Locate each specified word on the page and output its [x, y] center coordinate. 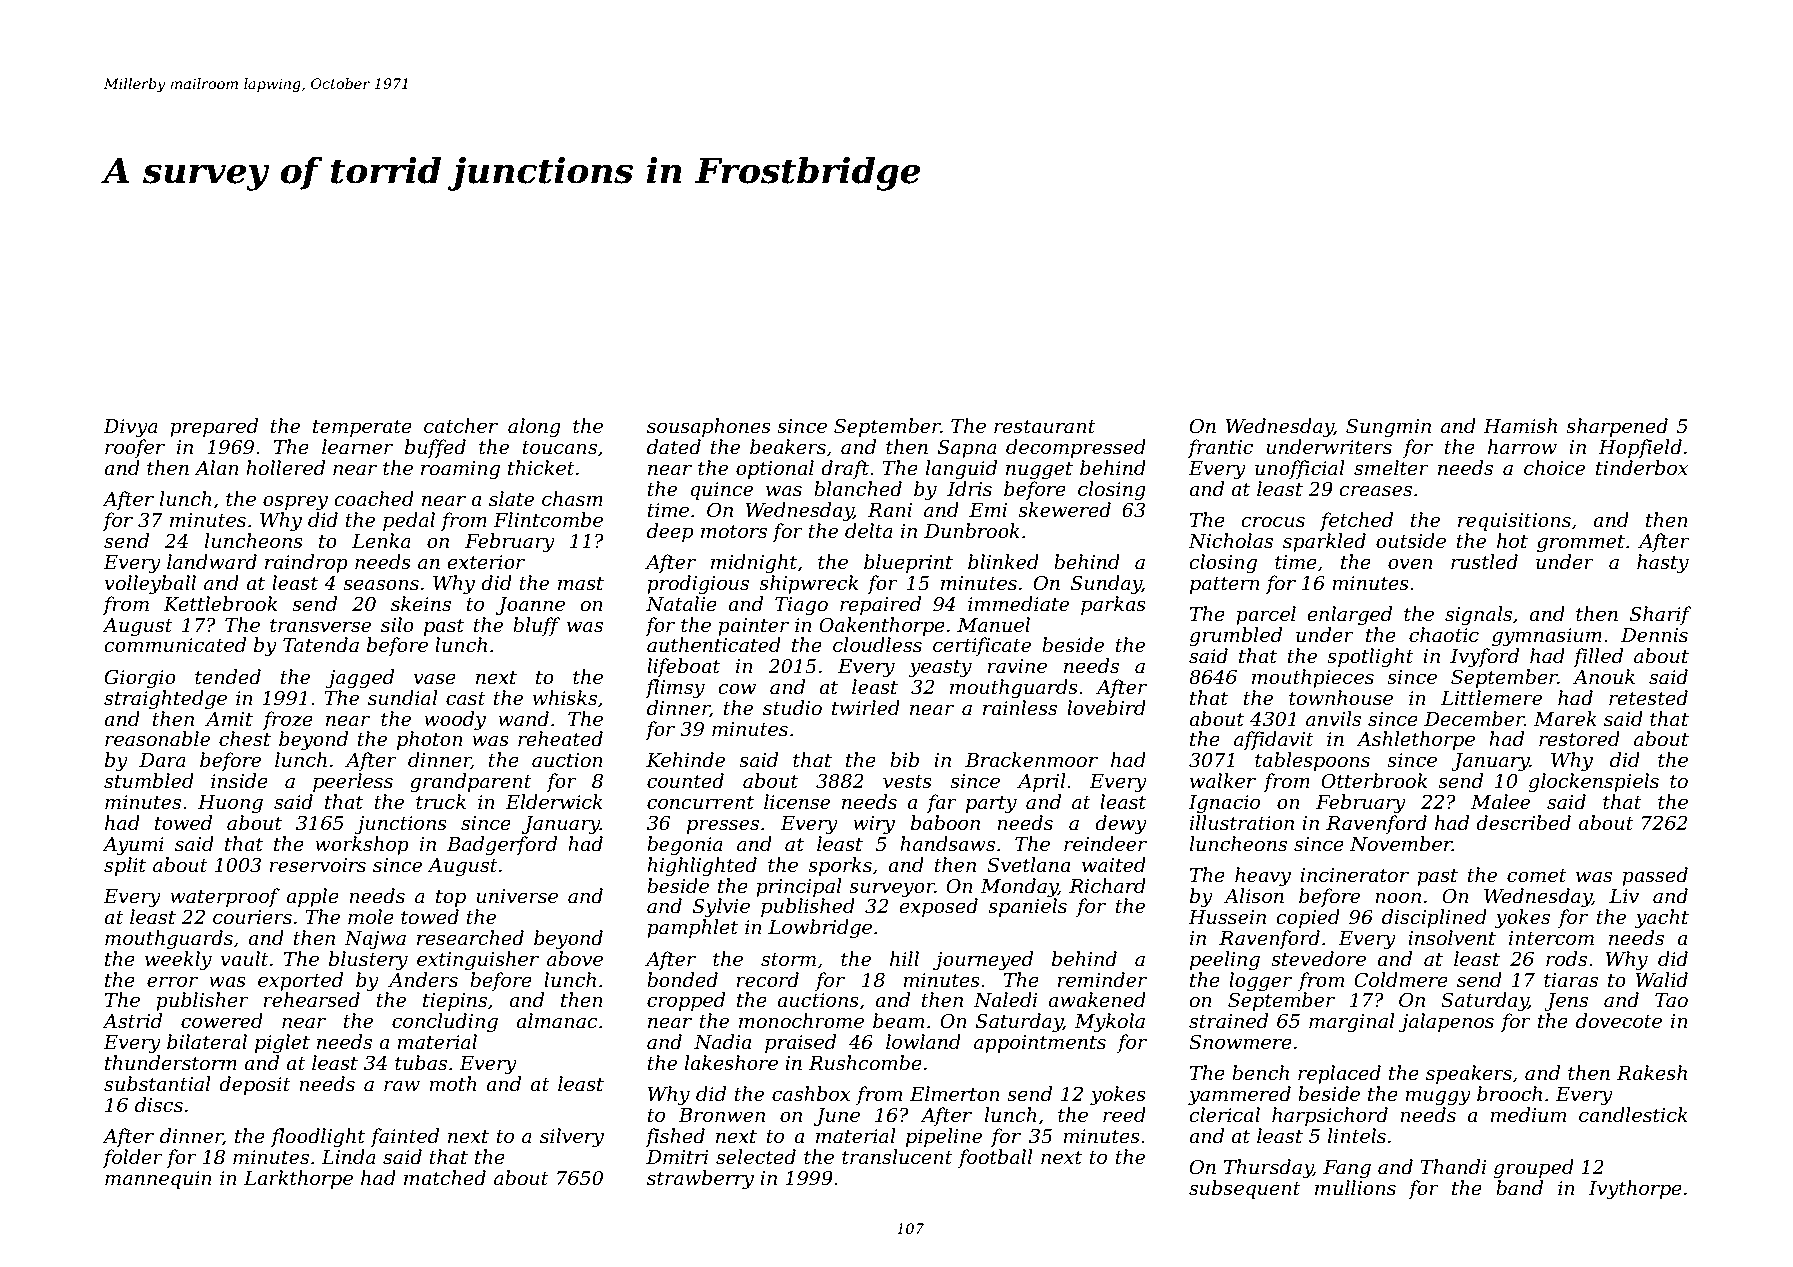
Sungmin [1388, 428]
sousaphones [709, 427]
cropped [686, 1001]
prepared [214, 427]
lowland [923, 1042]
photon [430, 740]
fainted [404, 1137]
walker [1223, 781]
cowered [222, 1021]
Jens [1566, 1002]
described [1523, 823]
